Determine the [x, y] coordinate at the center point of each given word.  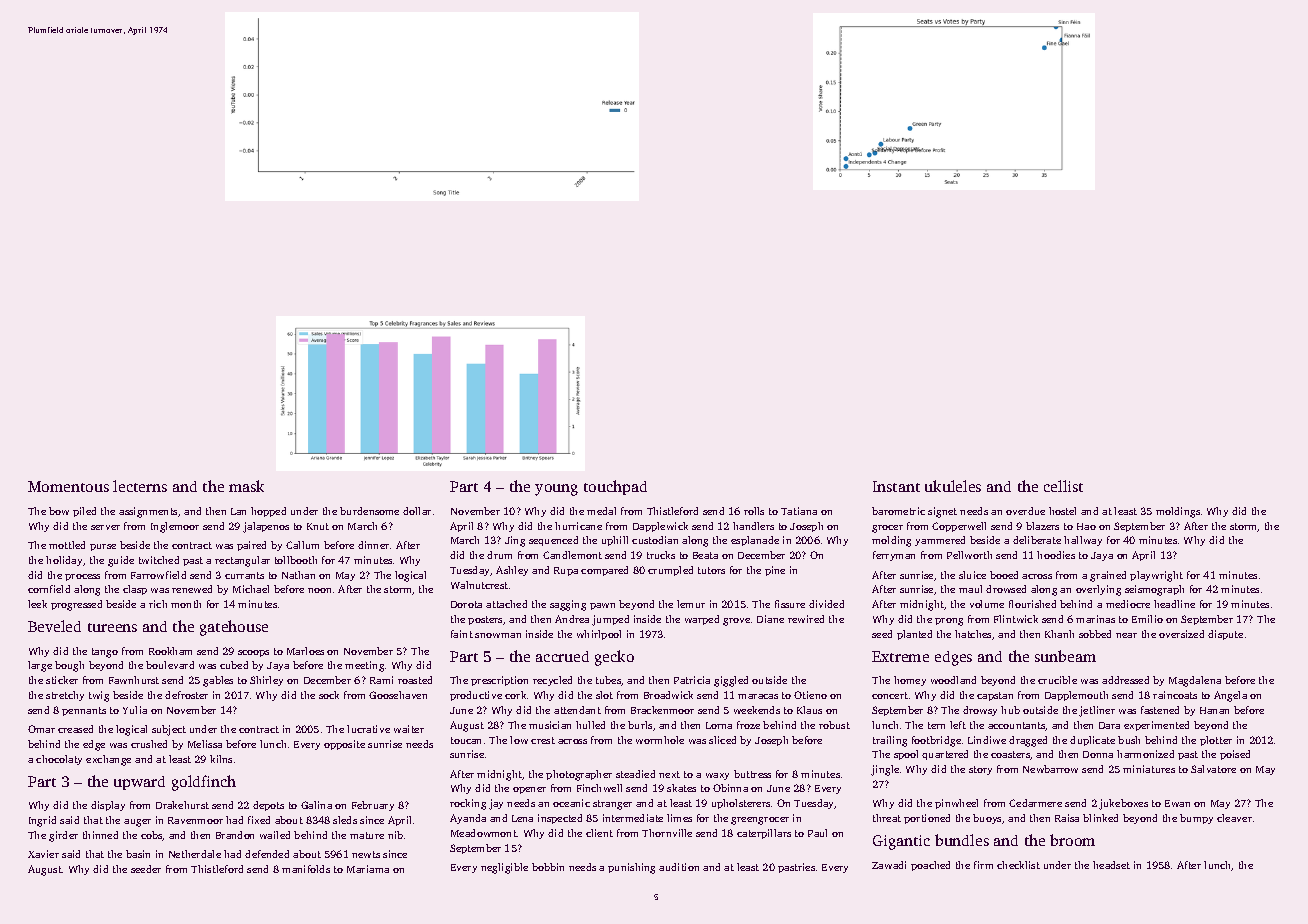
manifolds [306, 869]
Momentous [68, 486]
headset [1111, 865]
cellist [1063, 486]
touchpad [615, 487]
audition [679, 867]
